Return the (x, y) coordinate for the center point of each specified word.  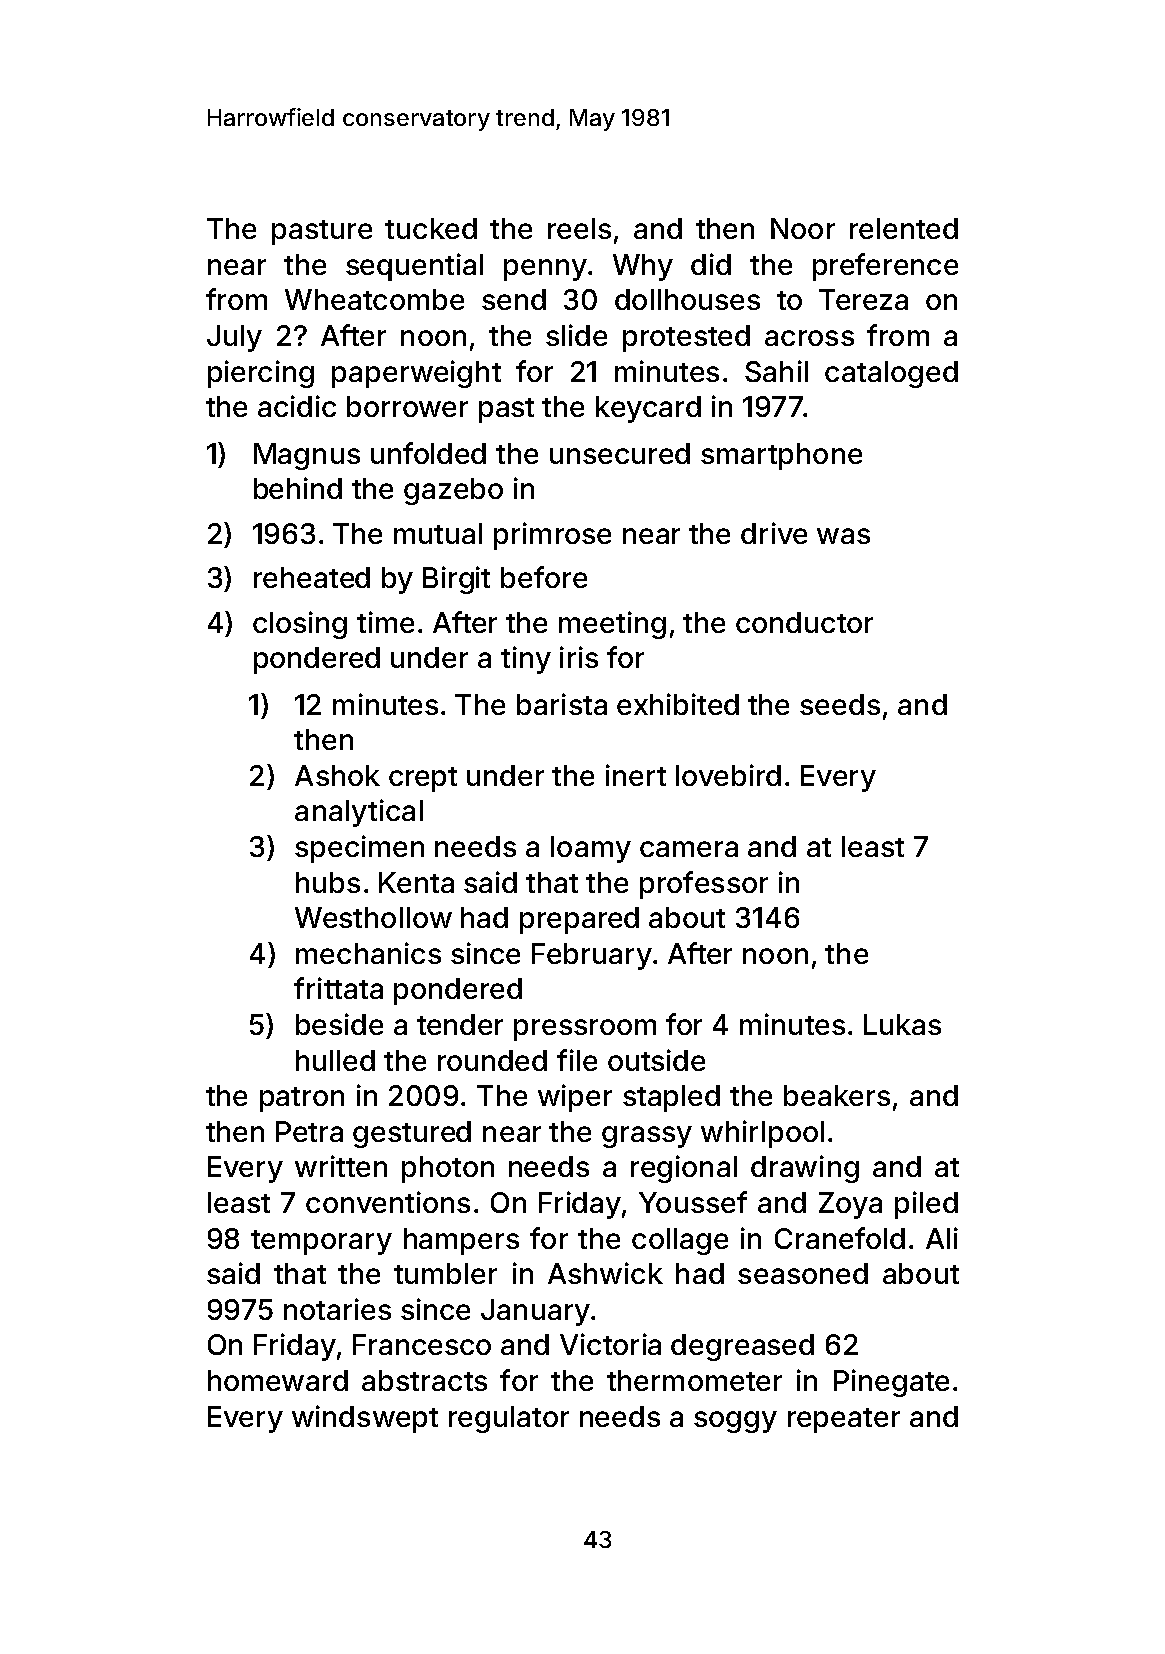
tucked (431, 228)
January (535, 1312)
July (234, 338)
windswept (365, 1419)
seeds (840, 704)
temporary (321, 1242)
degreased (742, 1347)
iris (579, 657)
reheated (312, 577)
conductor (804, 622)
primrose (552, 536)
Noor (803, 228)
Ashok (337, 775)
